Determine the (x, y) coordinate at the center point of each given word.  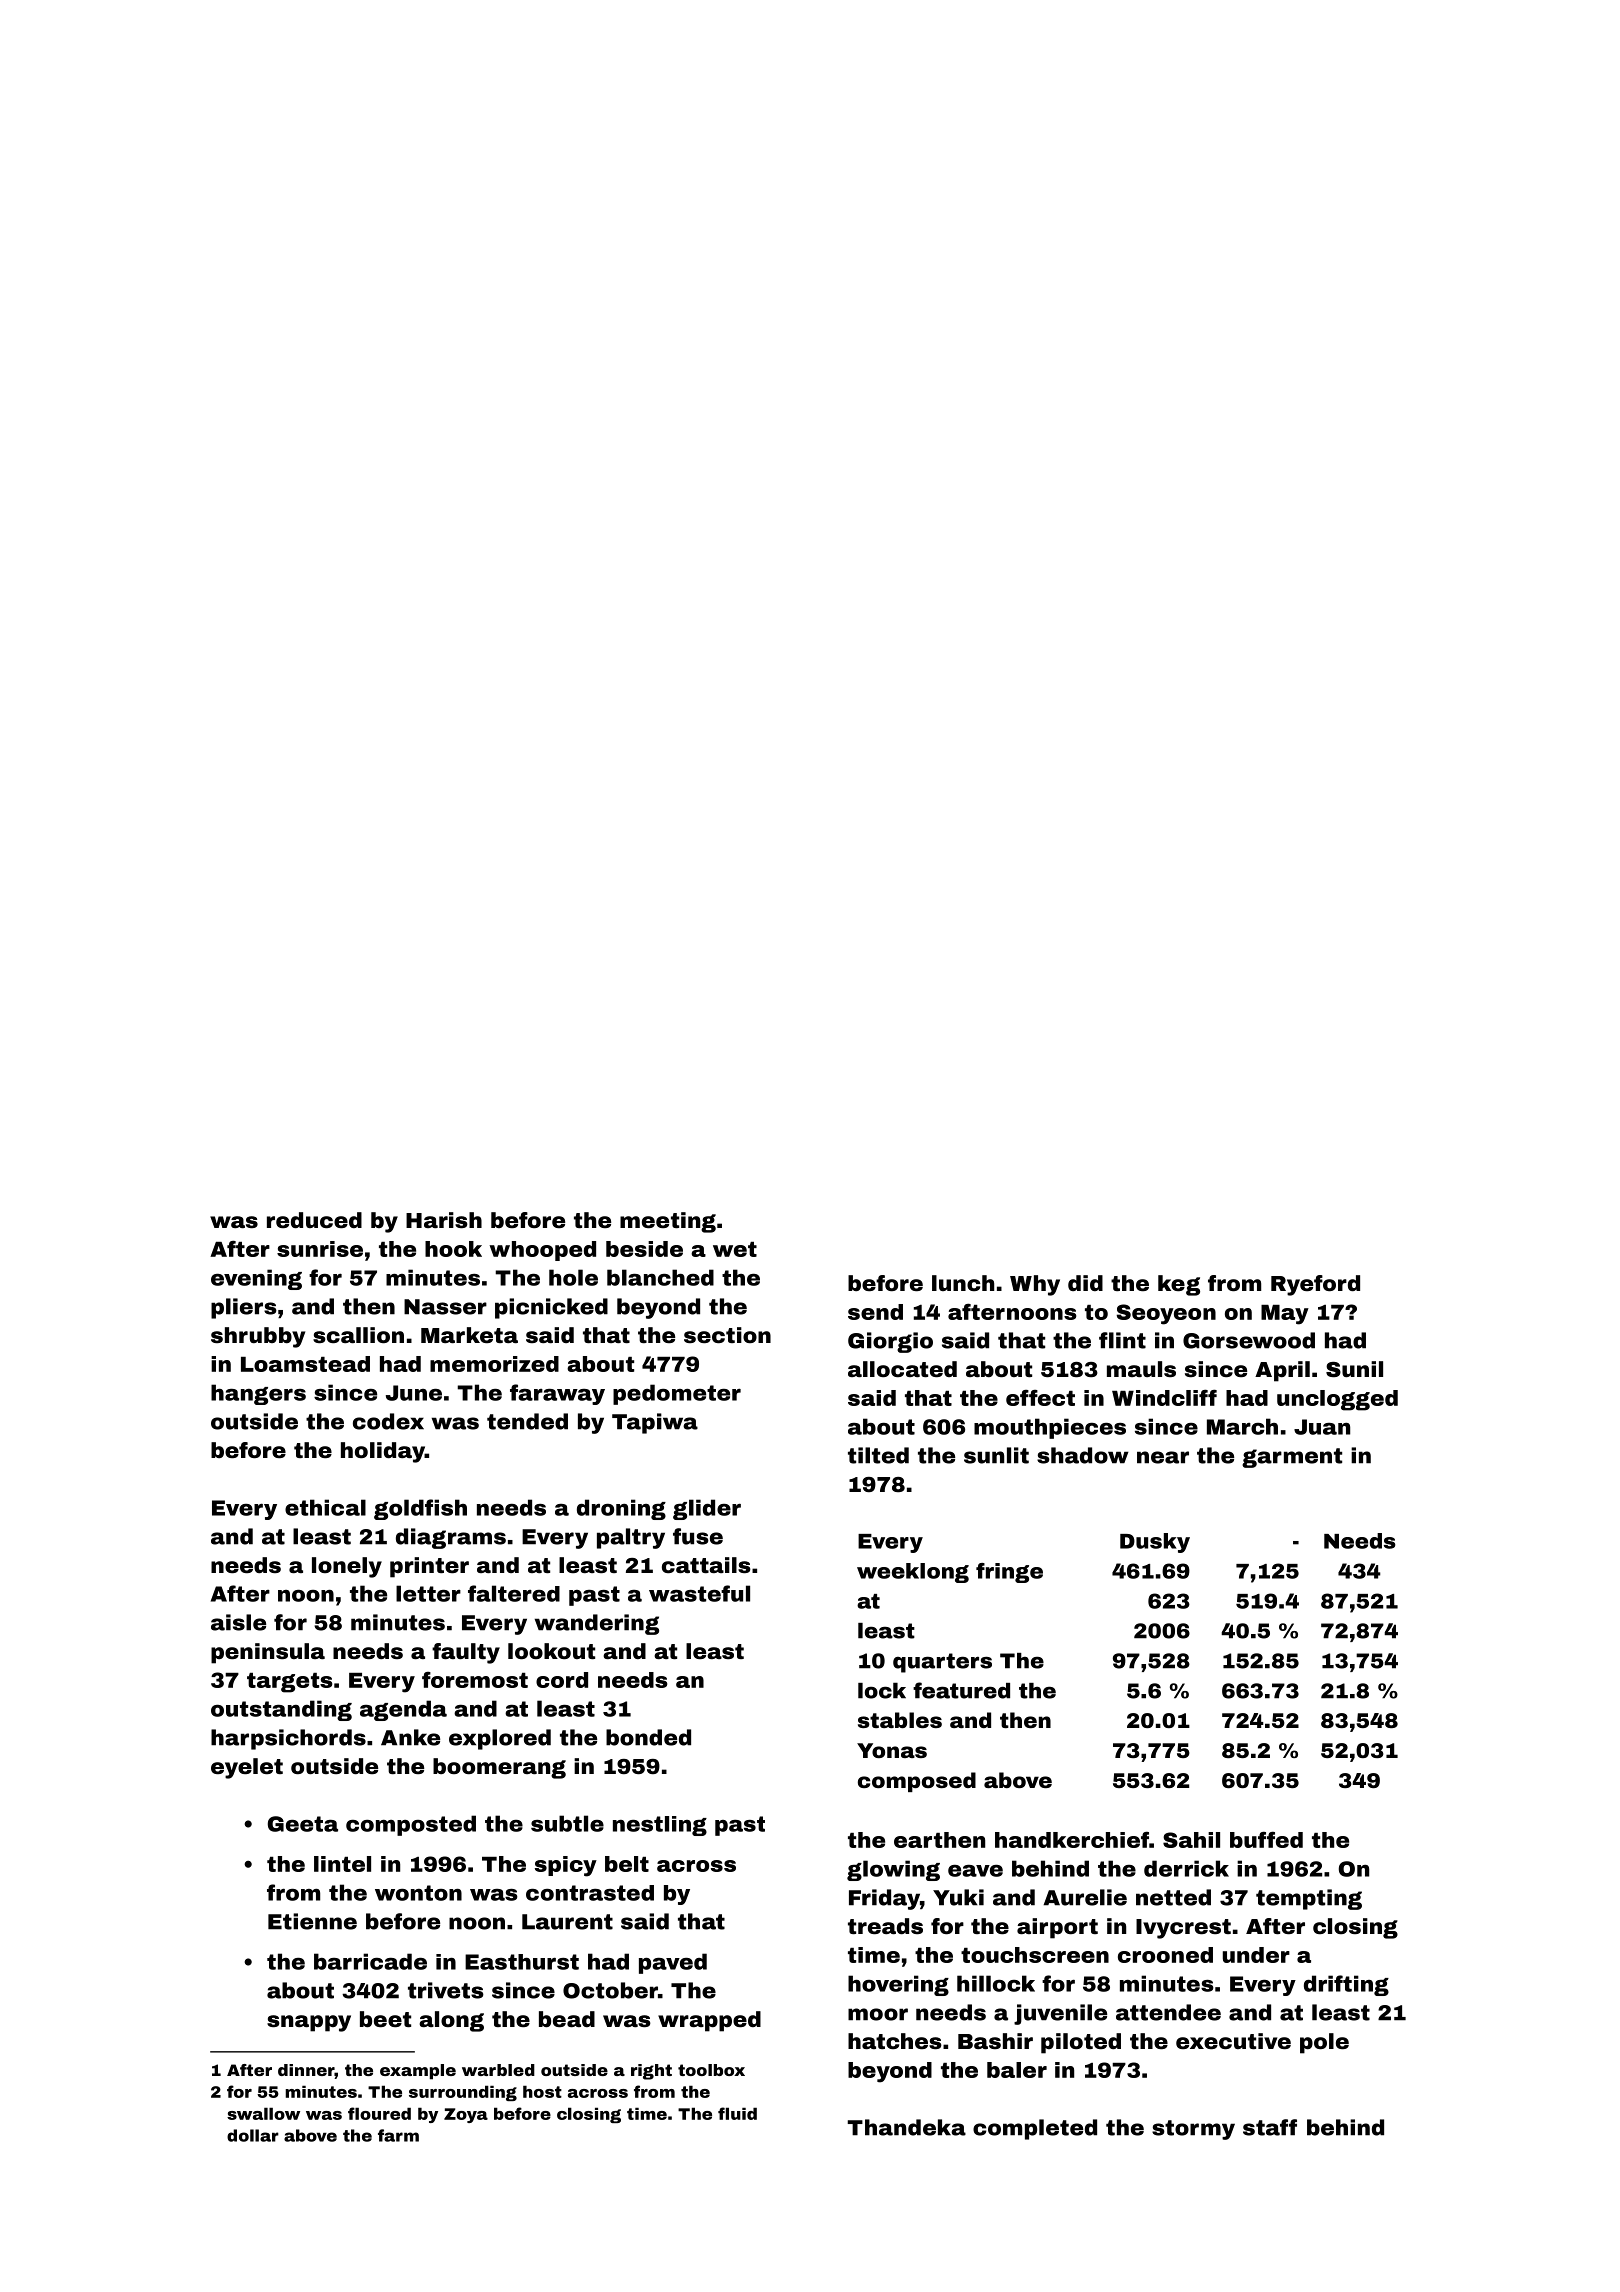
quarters (942, 1663)
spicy (566, 1866)
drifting (1346, 1985)
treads (885, 1926)
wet (735, 1249)
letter (428, 1593)
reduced (314, 1220)
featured (961, 1690)
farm (398, 2135)
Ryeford (1315, 1285)
